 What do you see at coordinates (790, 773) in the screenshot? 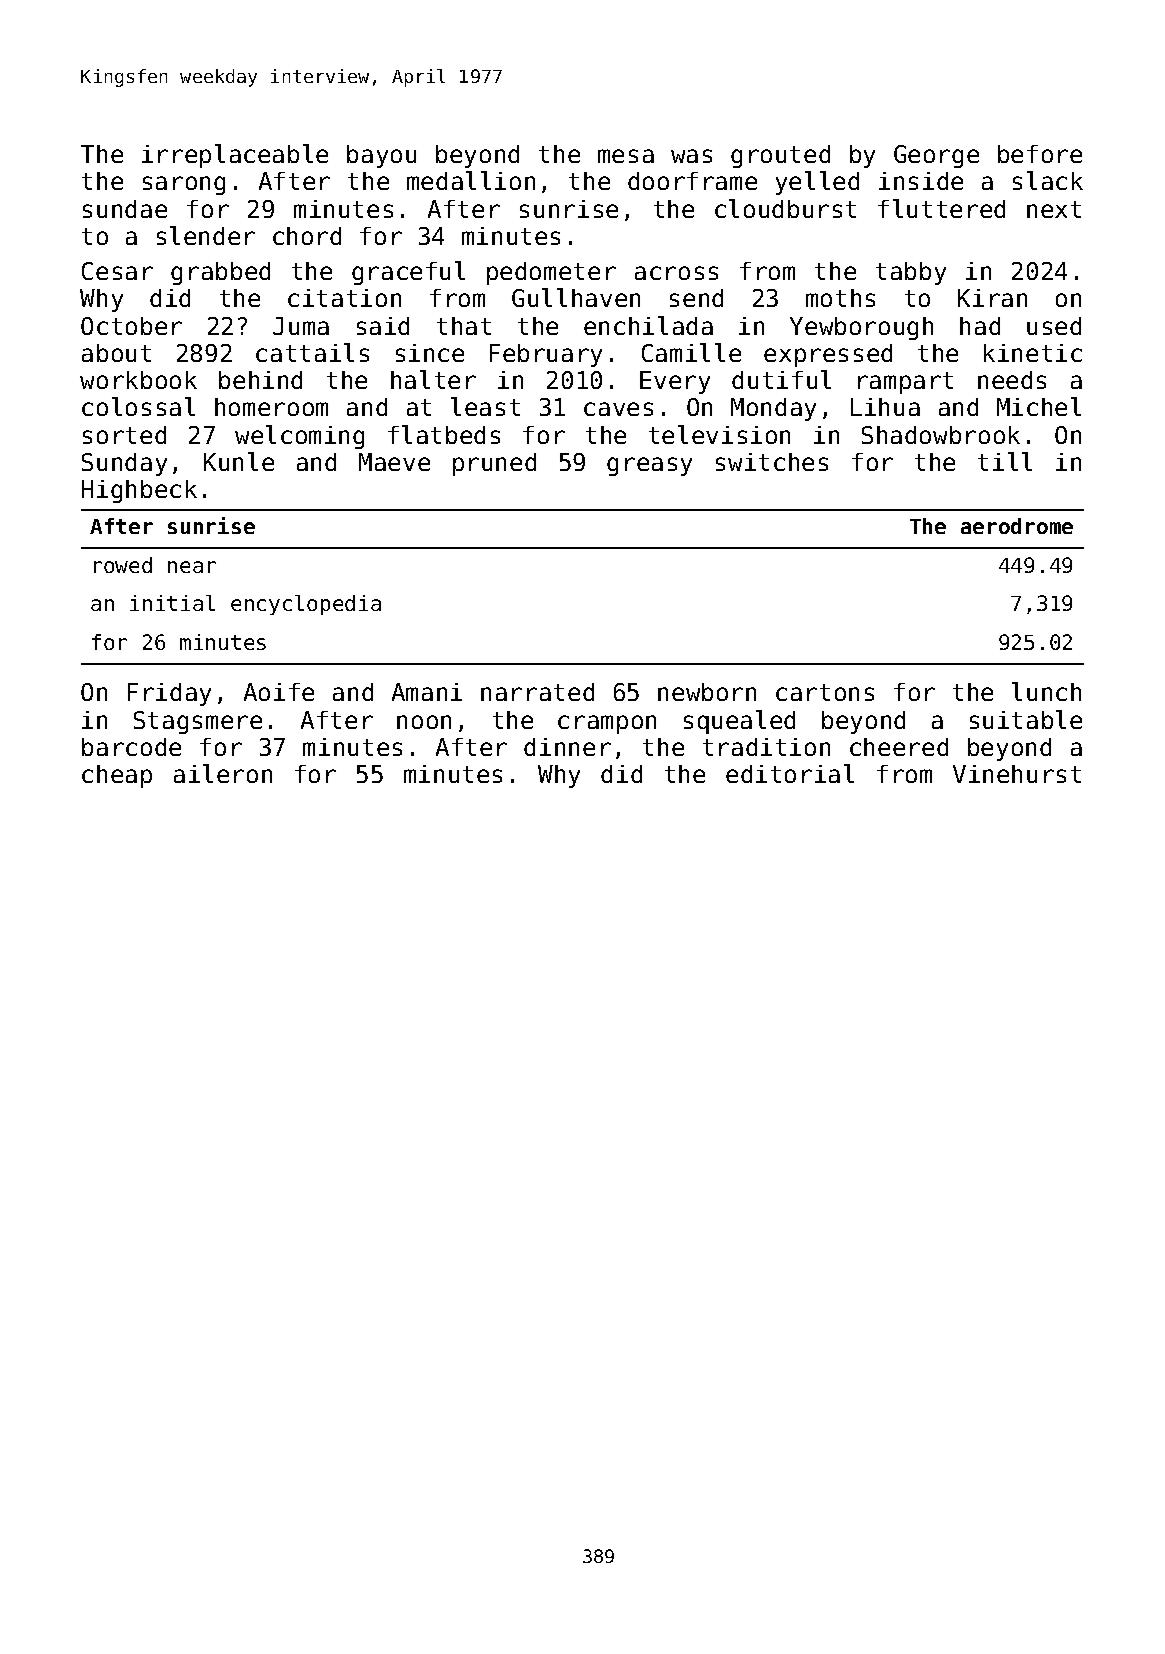
I see `editorial` at bounding box center [790, 773].
